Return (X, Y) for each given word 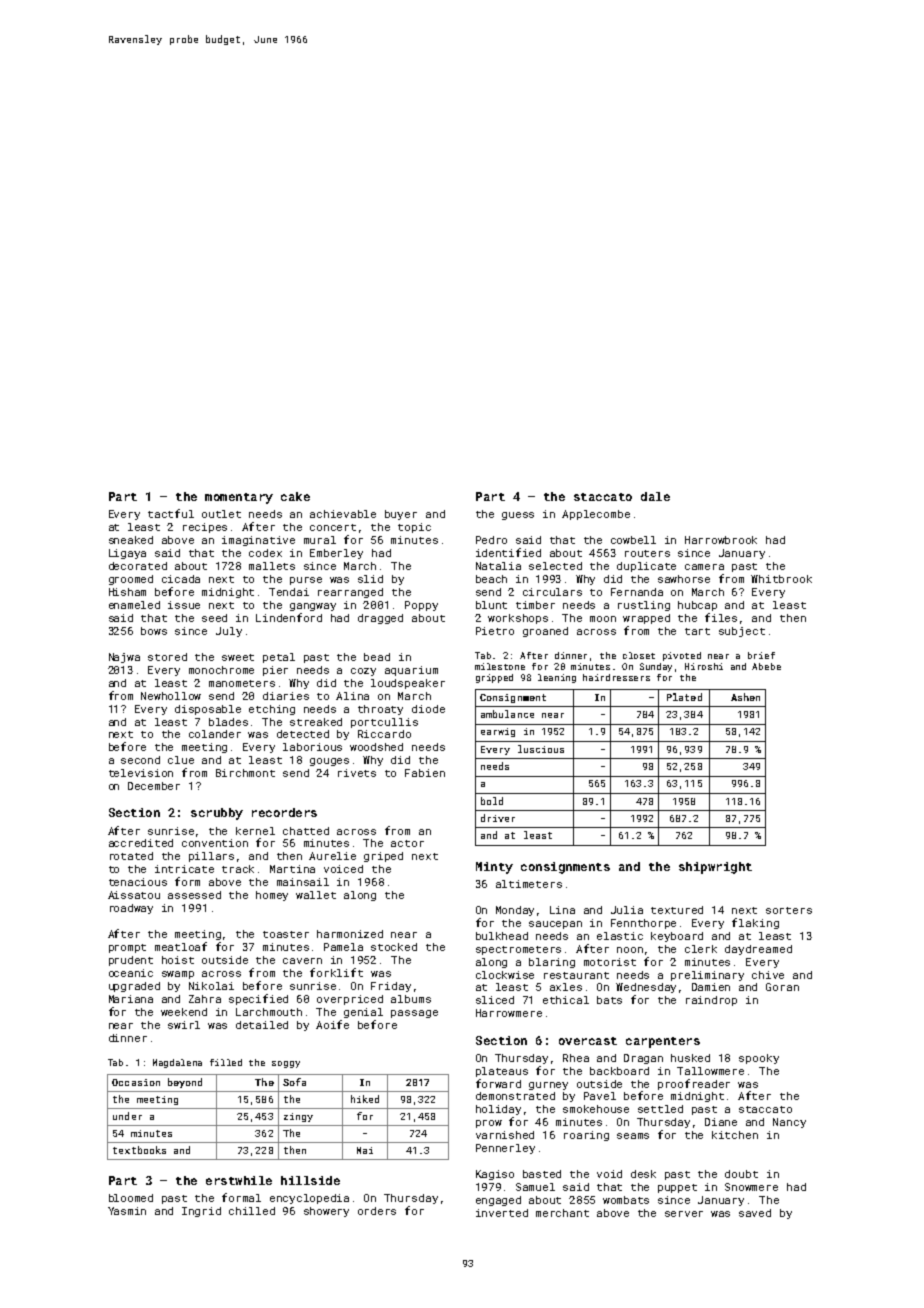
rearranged (350, 593)
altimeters (529, 884)
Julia (627, 910)
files (721, 617)
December (154, 786)
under (127, 1116)
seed (214, 618)
